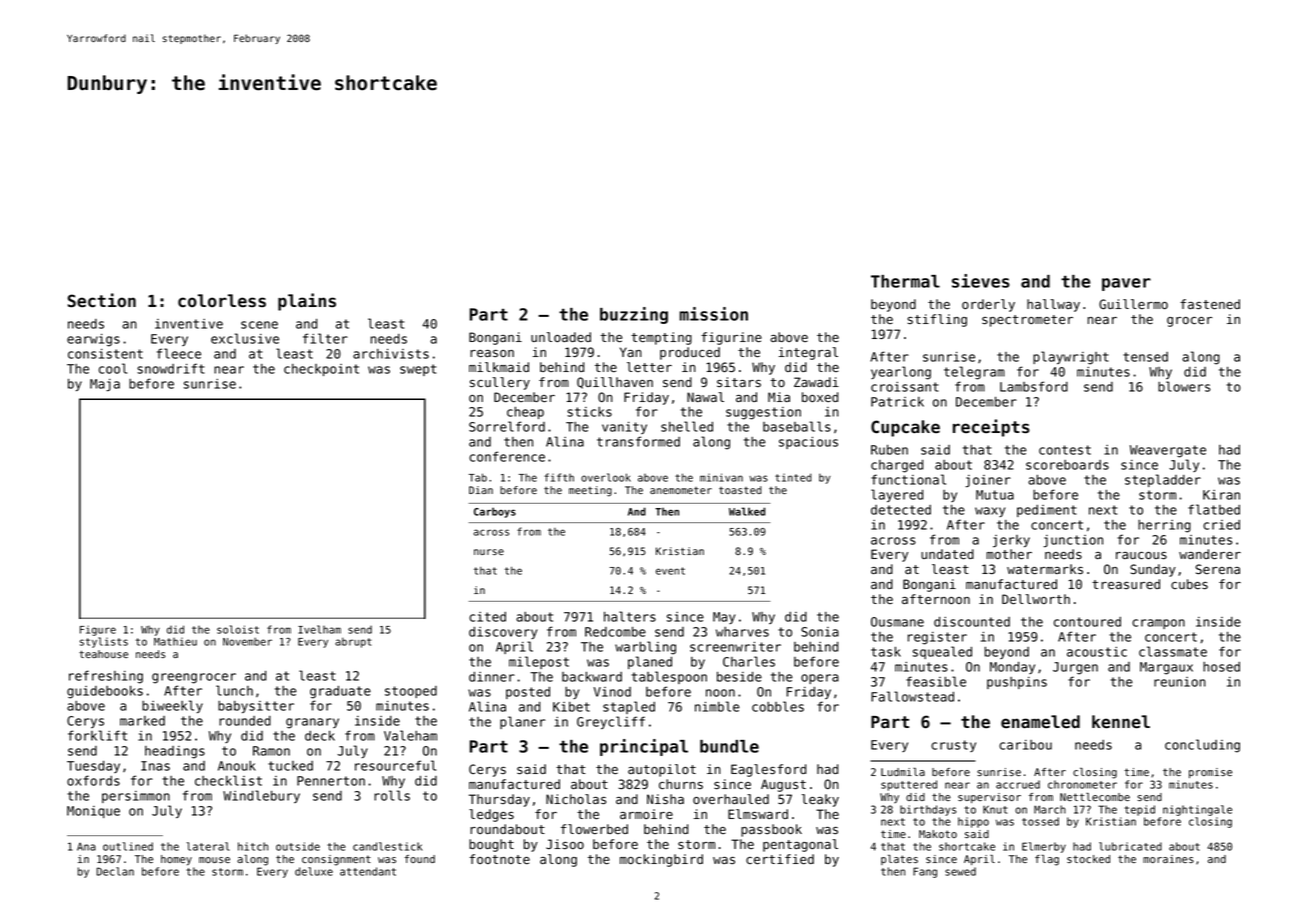 The image size is (1308, 924). What do you see at coordinates (307, 302) in the screenshot?
I see `plains` at bounding box center [307, 302].
